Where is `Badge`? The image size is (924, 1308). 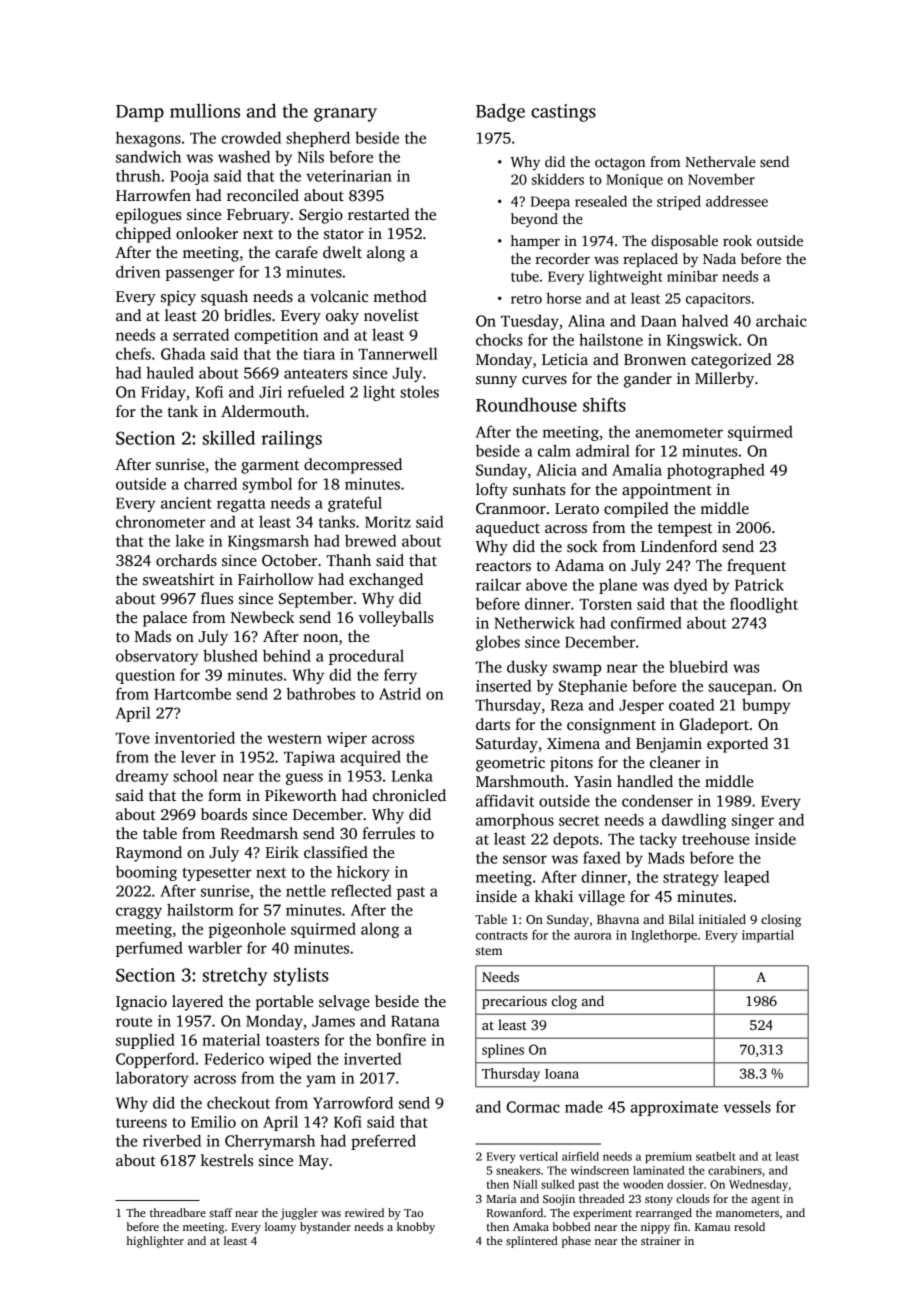 Badge is located at coordinates (500, 112).
